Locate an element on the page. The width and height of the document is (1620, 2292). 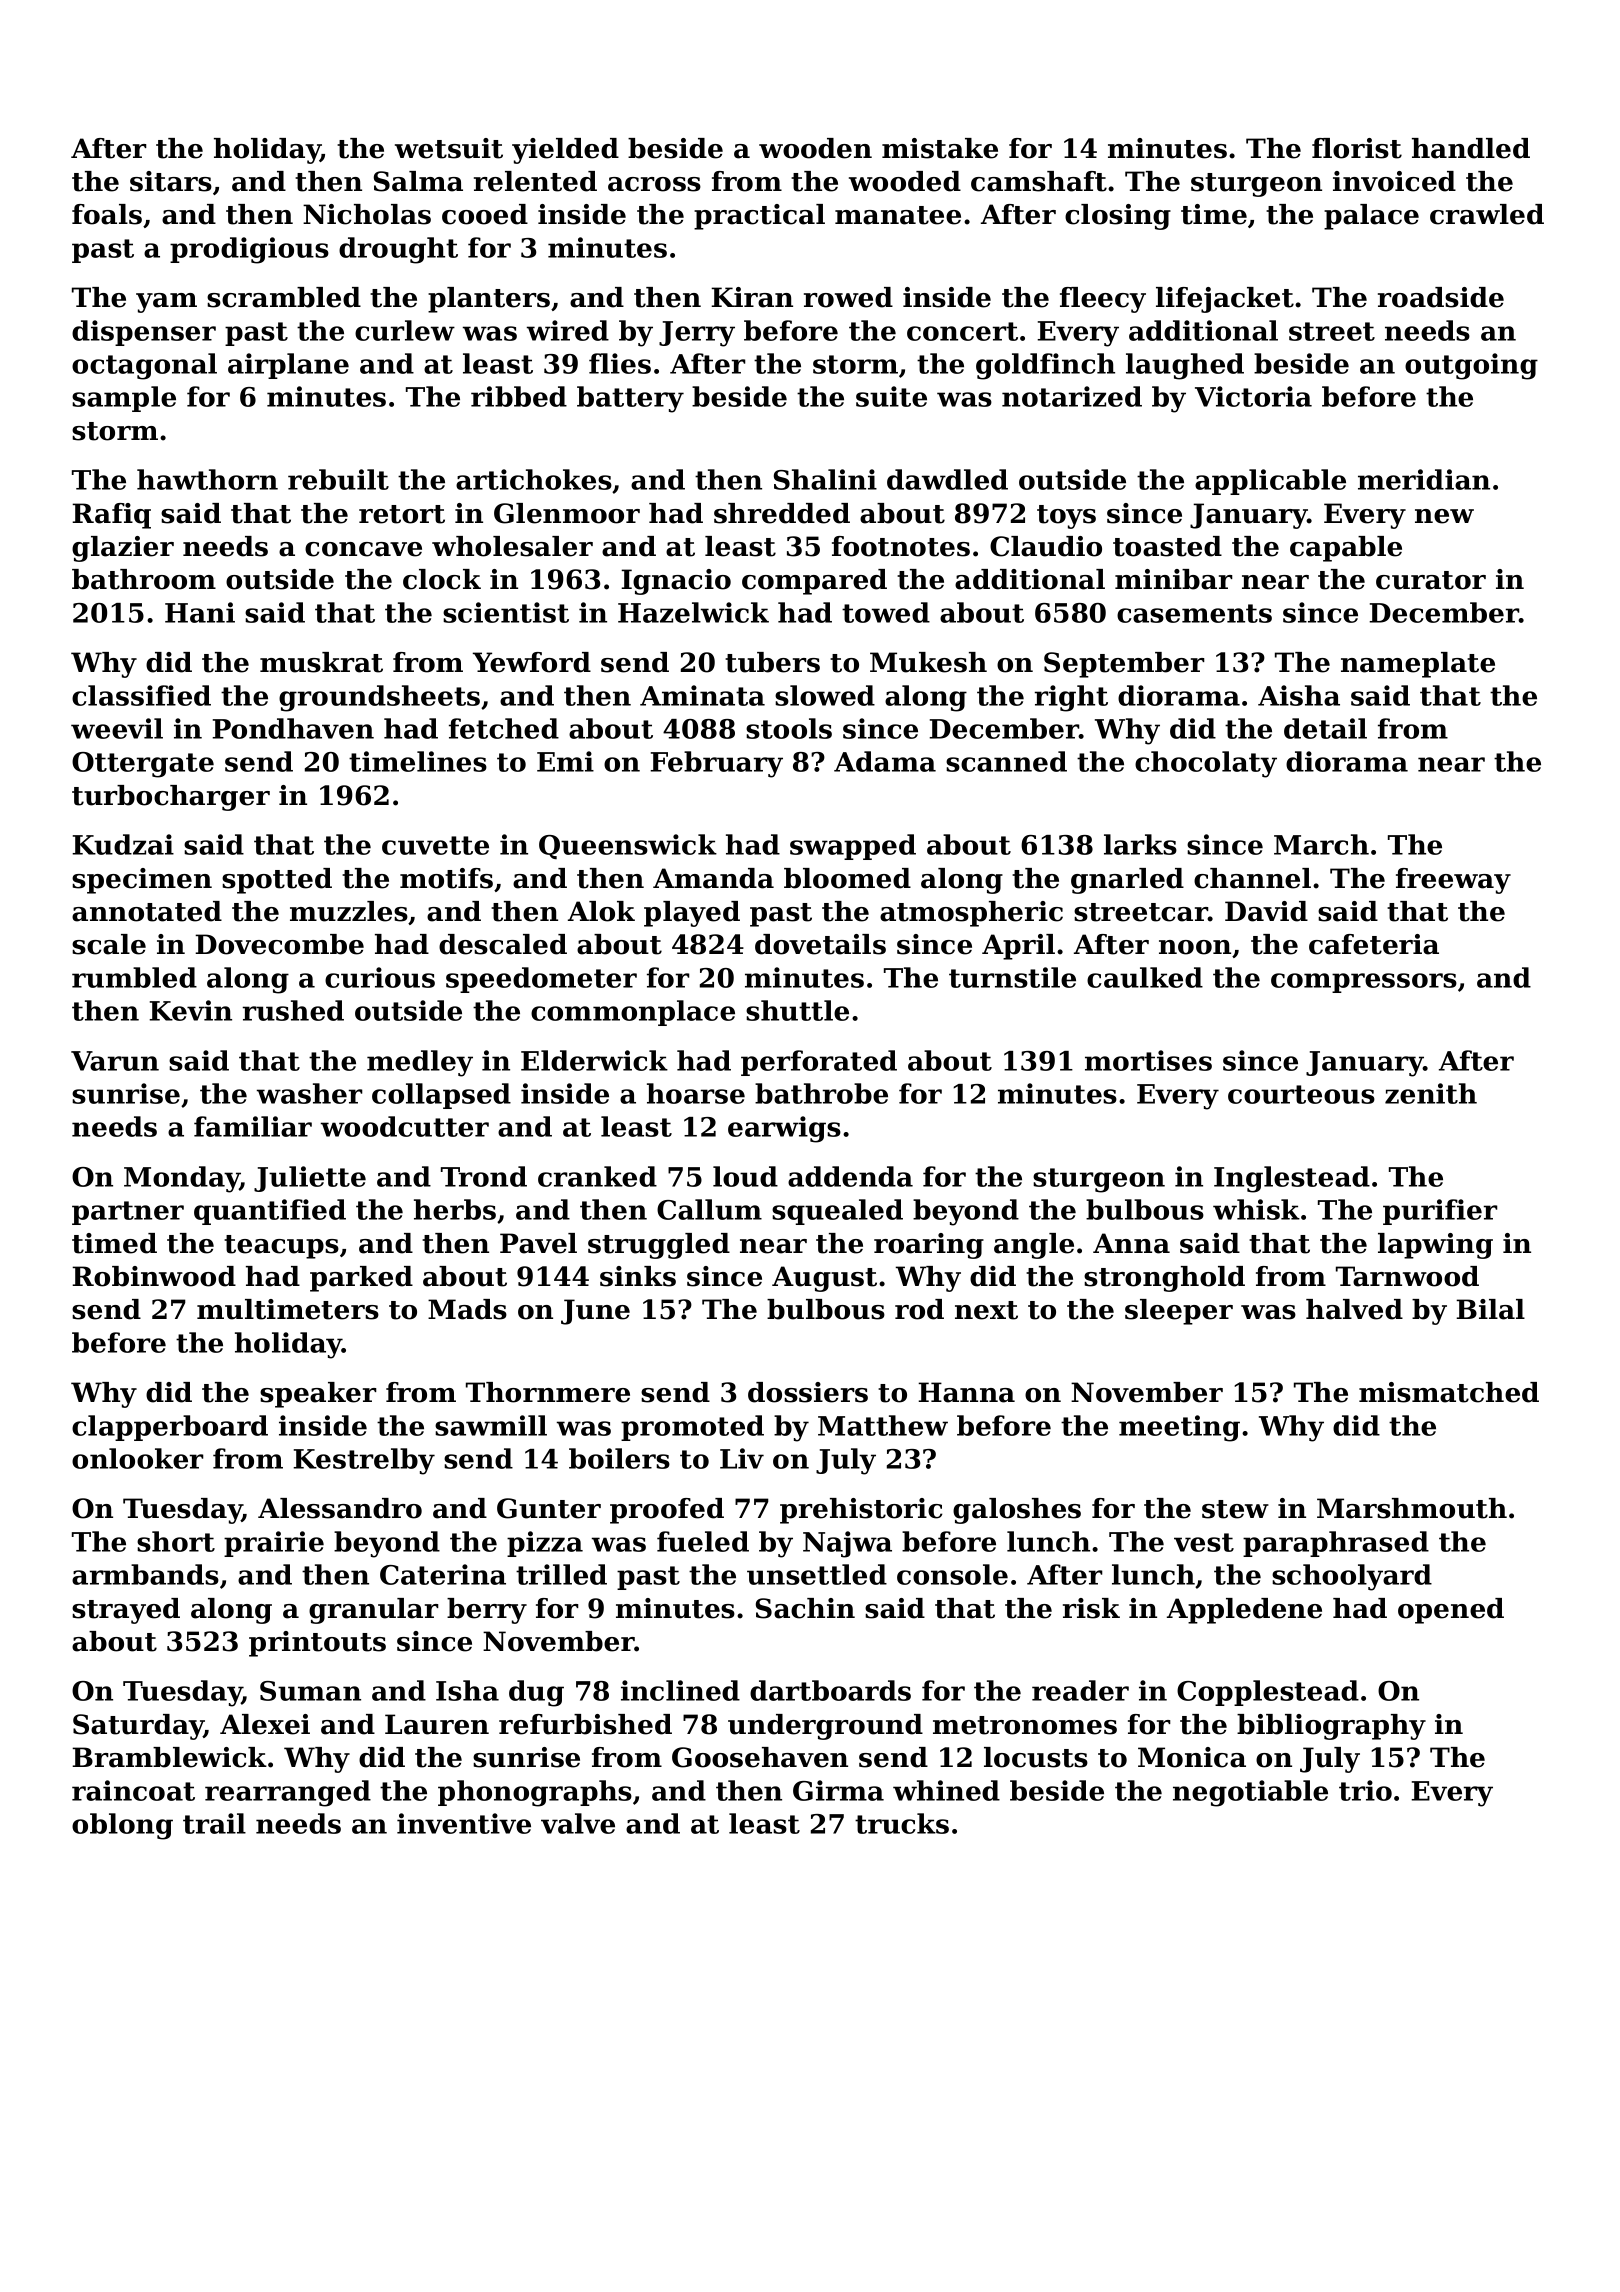
strayed is located at coordinates (126, 1611).
